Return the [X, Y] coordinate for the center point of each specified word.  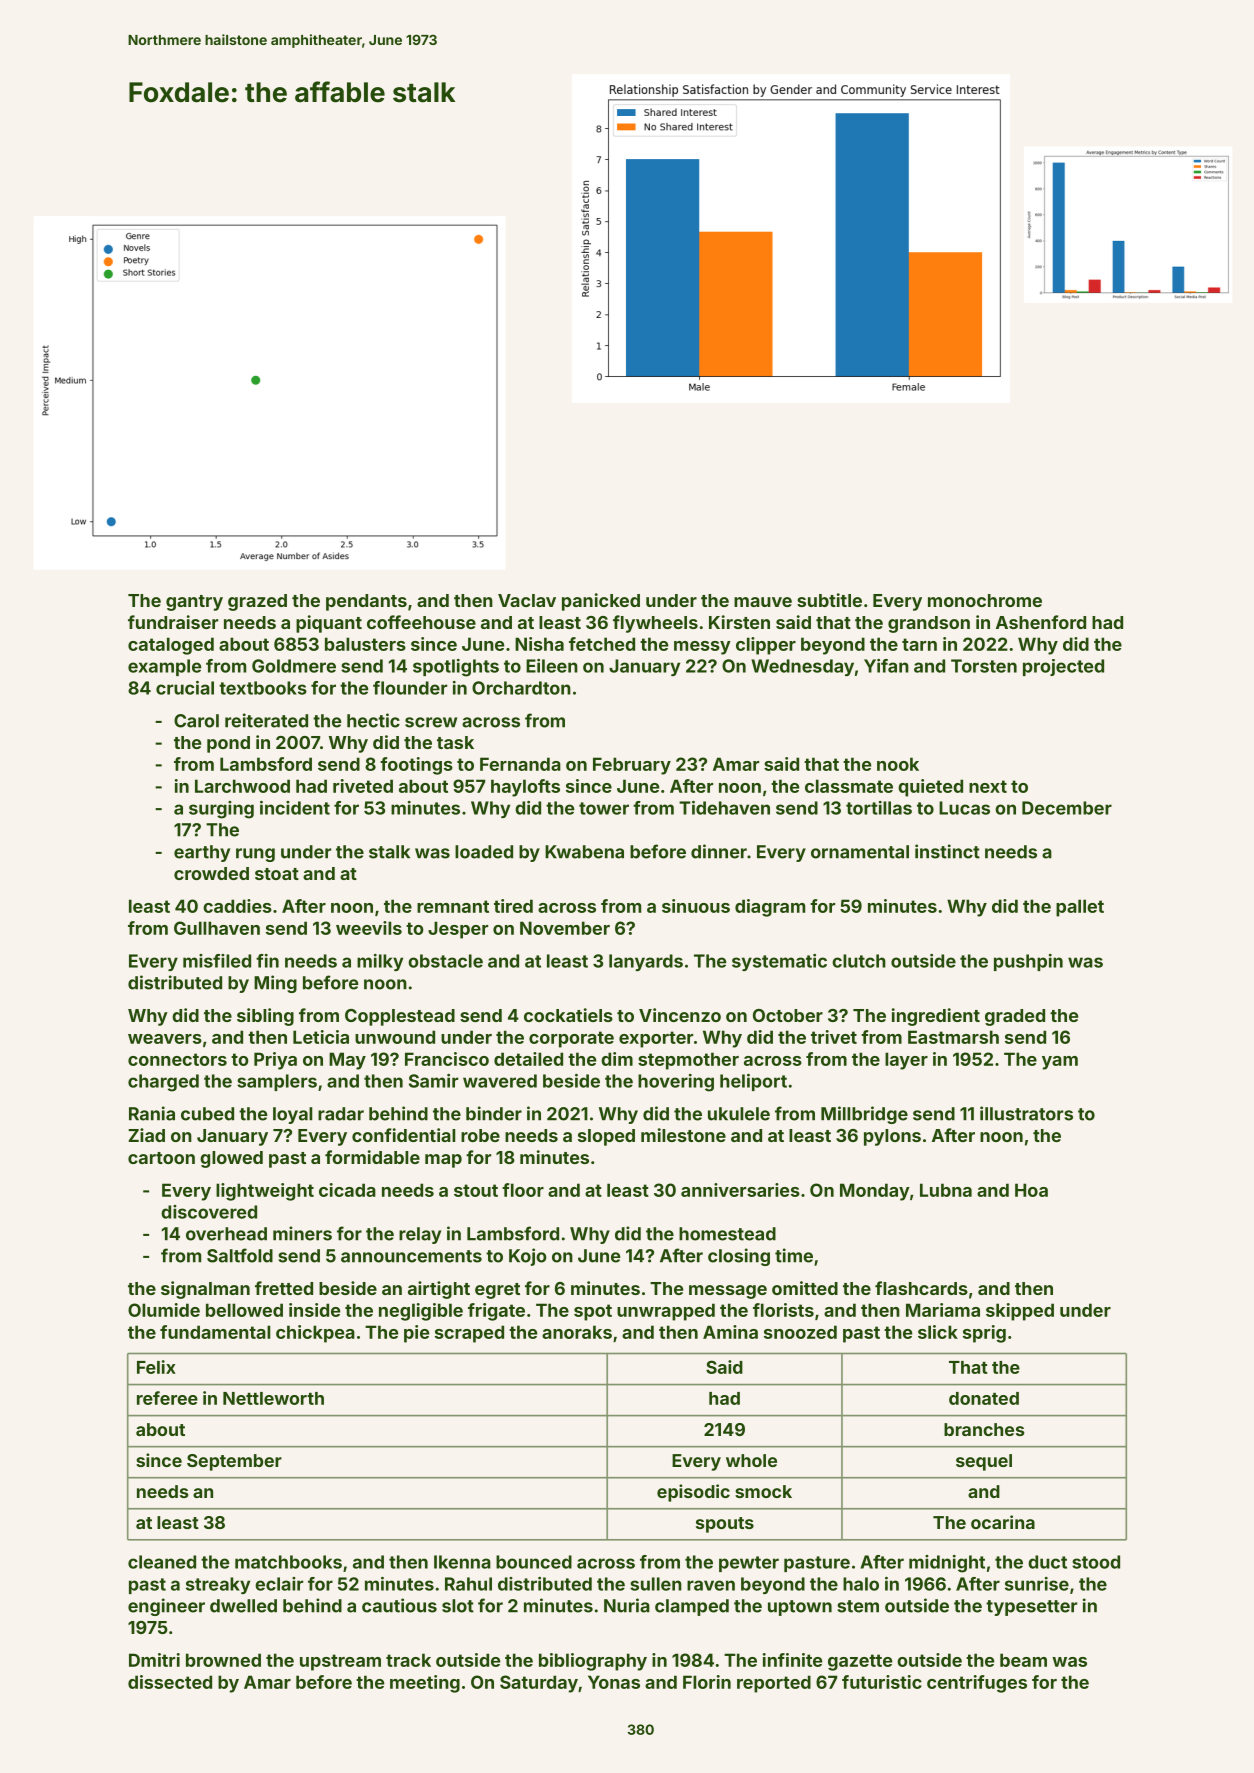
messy [702, 648]
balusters [365, 644]
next [988, 786]
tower [604, 808]
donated [984, 1398]
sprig [984, 1334]
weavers [165, 1039]
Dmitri [154, 1660]
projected [1063, 667]
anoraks [577, 1332]
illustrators [1026, 1113]
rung [255, 855]
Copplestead [400, 1017]
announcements [411, 1256]
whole [751, 1460]
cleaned [162, 1562]
